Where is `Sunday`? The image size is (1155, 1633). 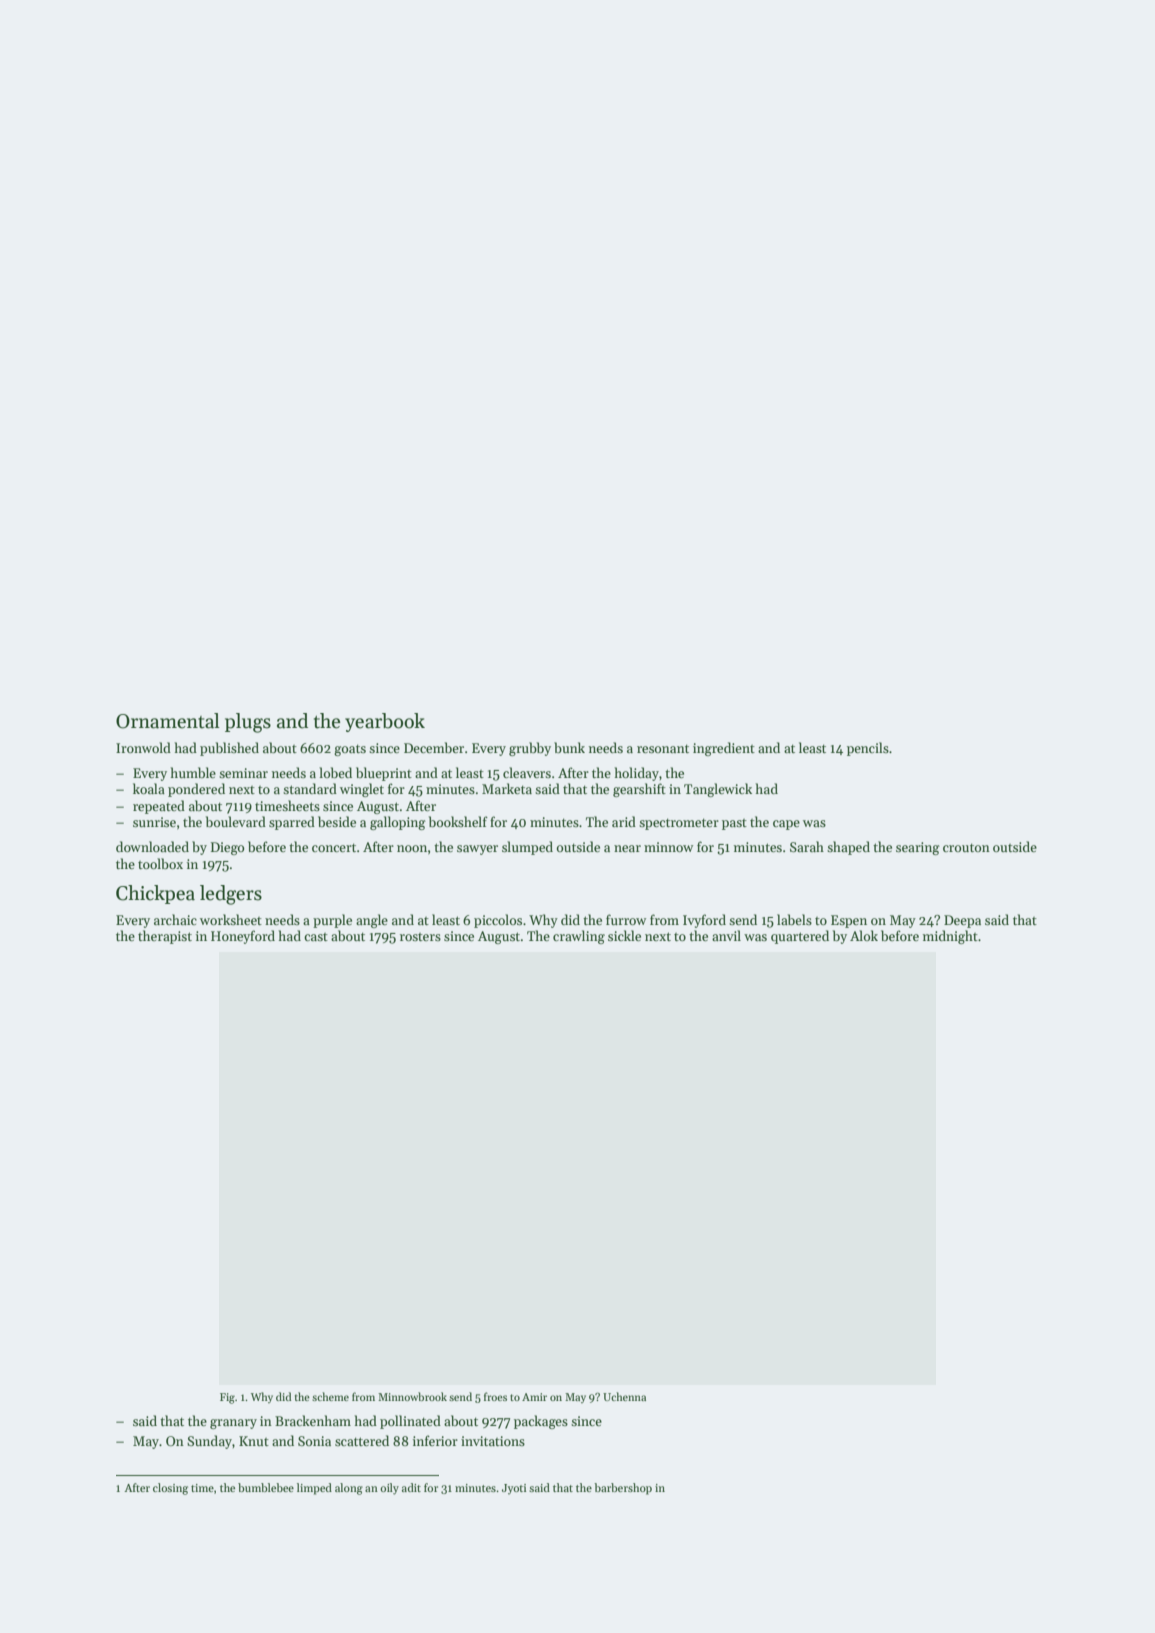
Sunday is located at coordinates (209, 1442).
